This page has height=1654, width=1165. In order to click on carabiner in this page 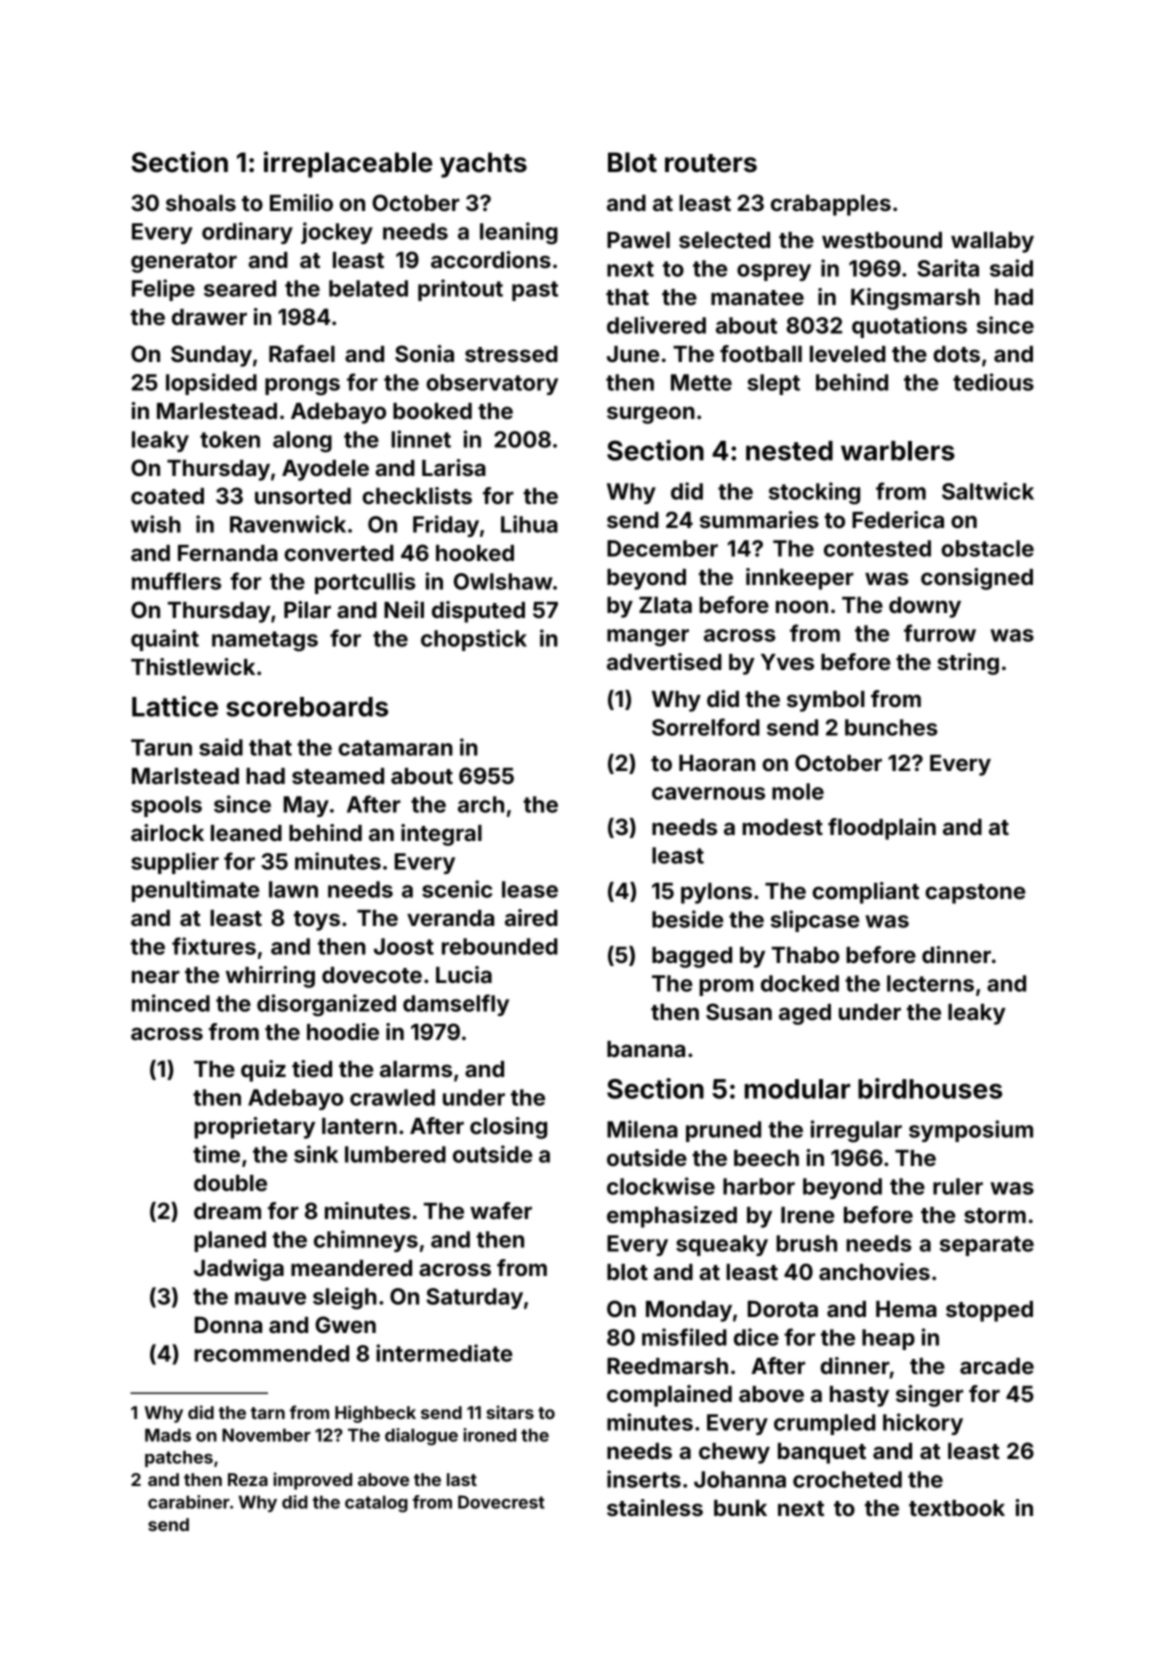, I will do `click(189, 1502)`.
